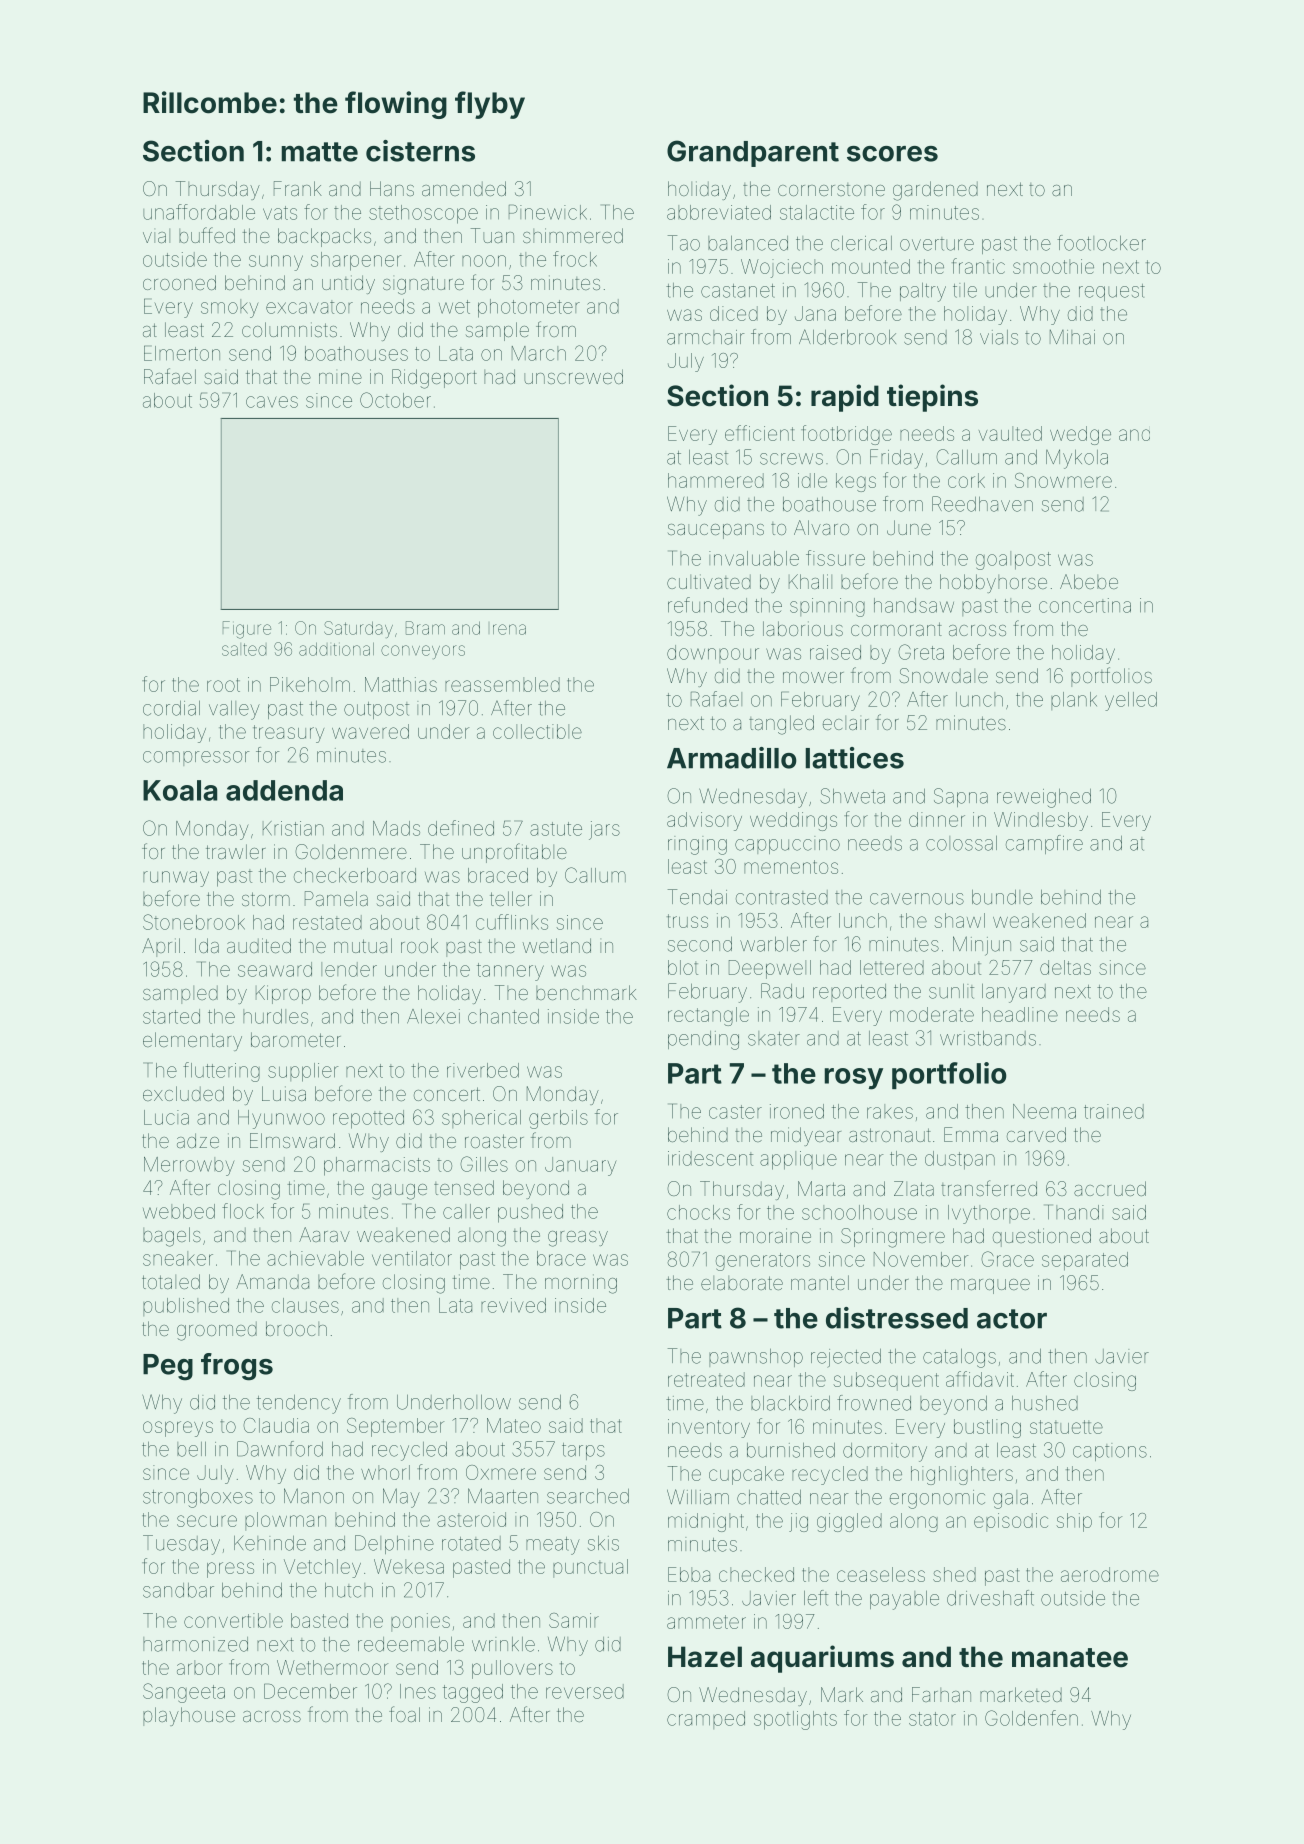 This document has height=1844, width=1304. Describe the element at coordinates (184, 1693) in the document. I see `Sangeeta` at that location.
